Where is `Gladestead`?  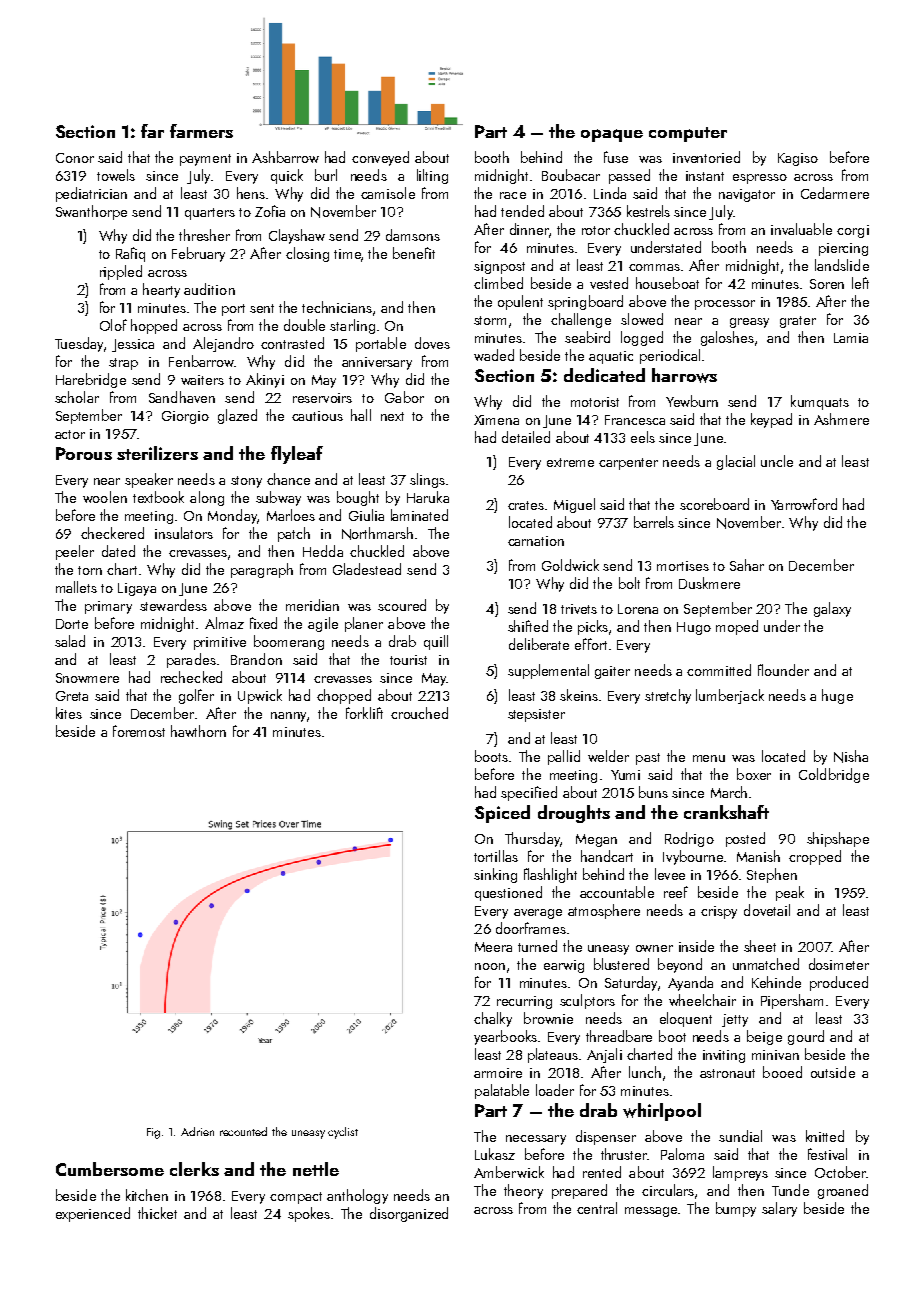 Gladestead is located at coordinates (367, 569).
